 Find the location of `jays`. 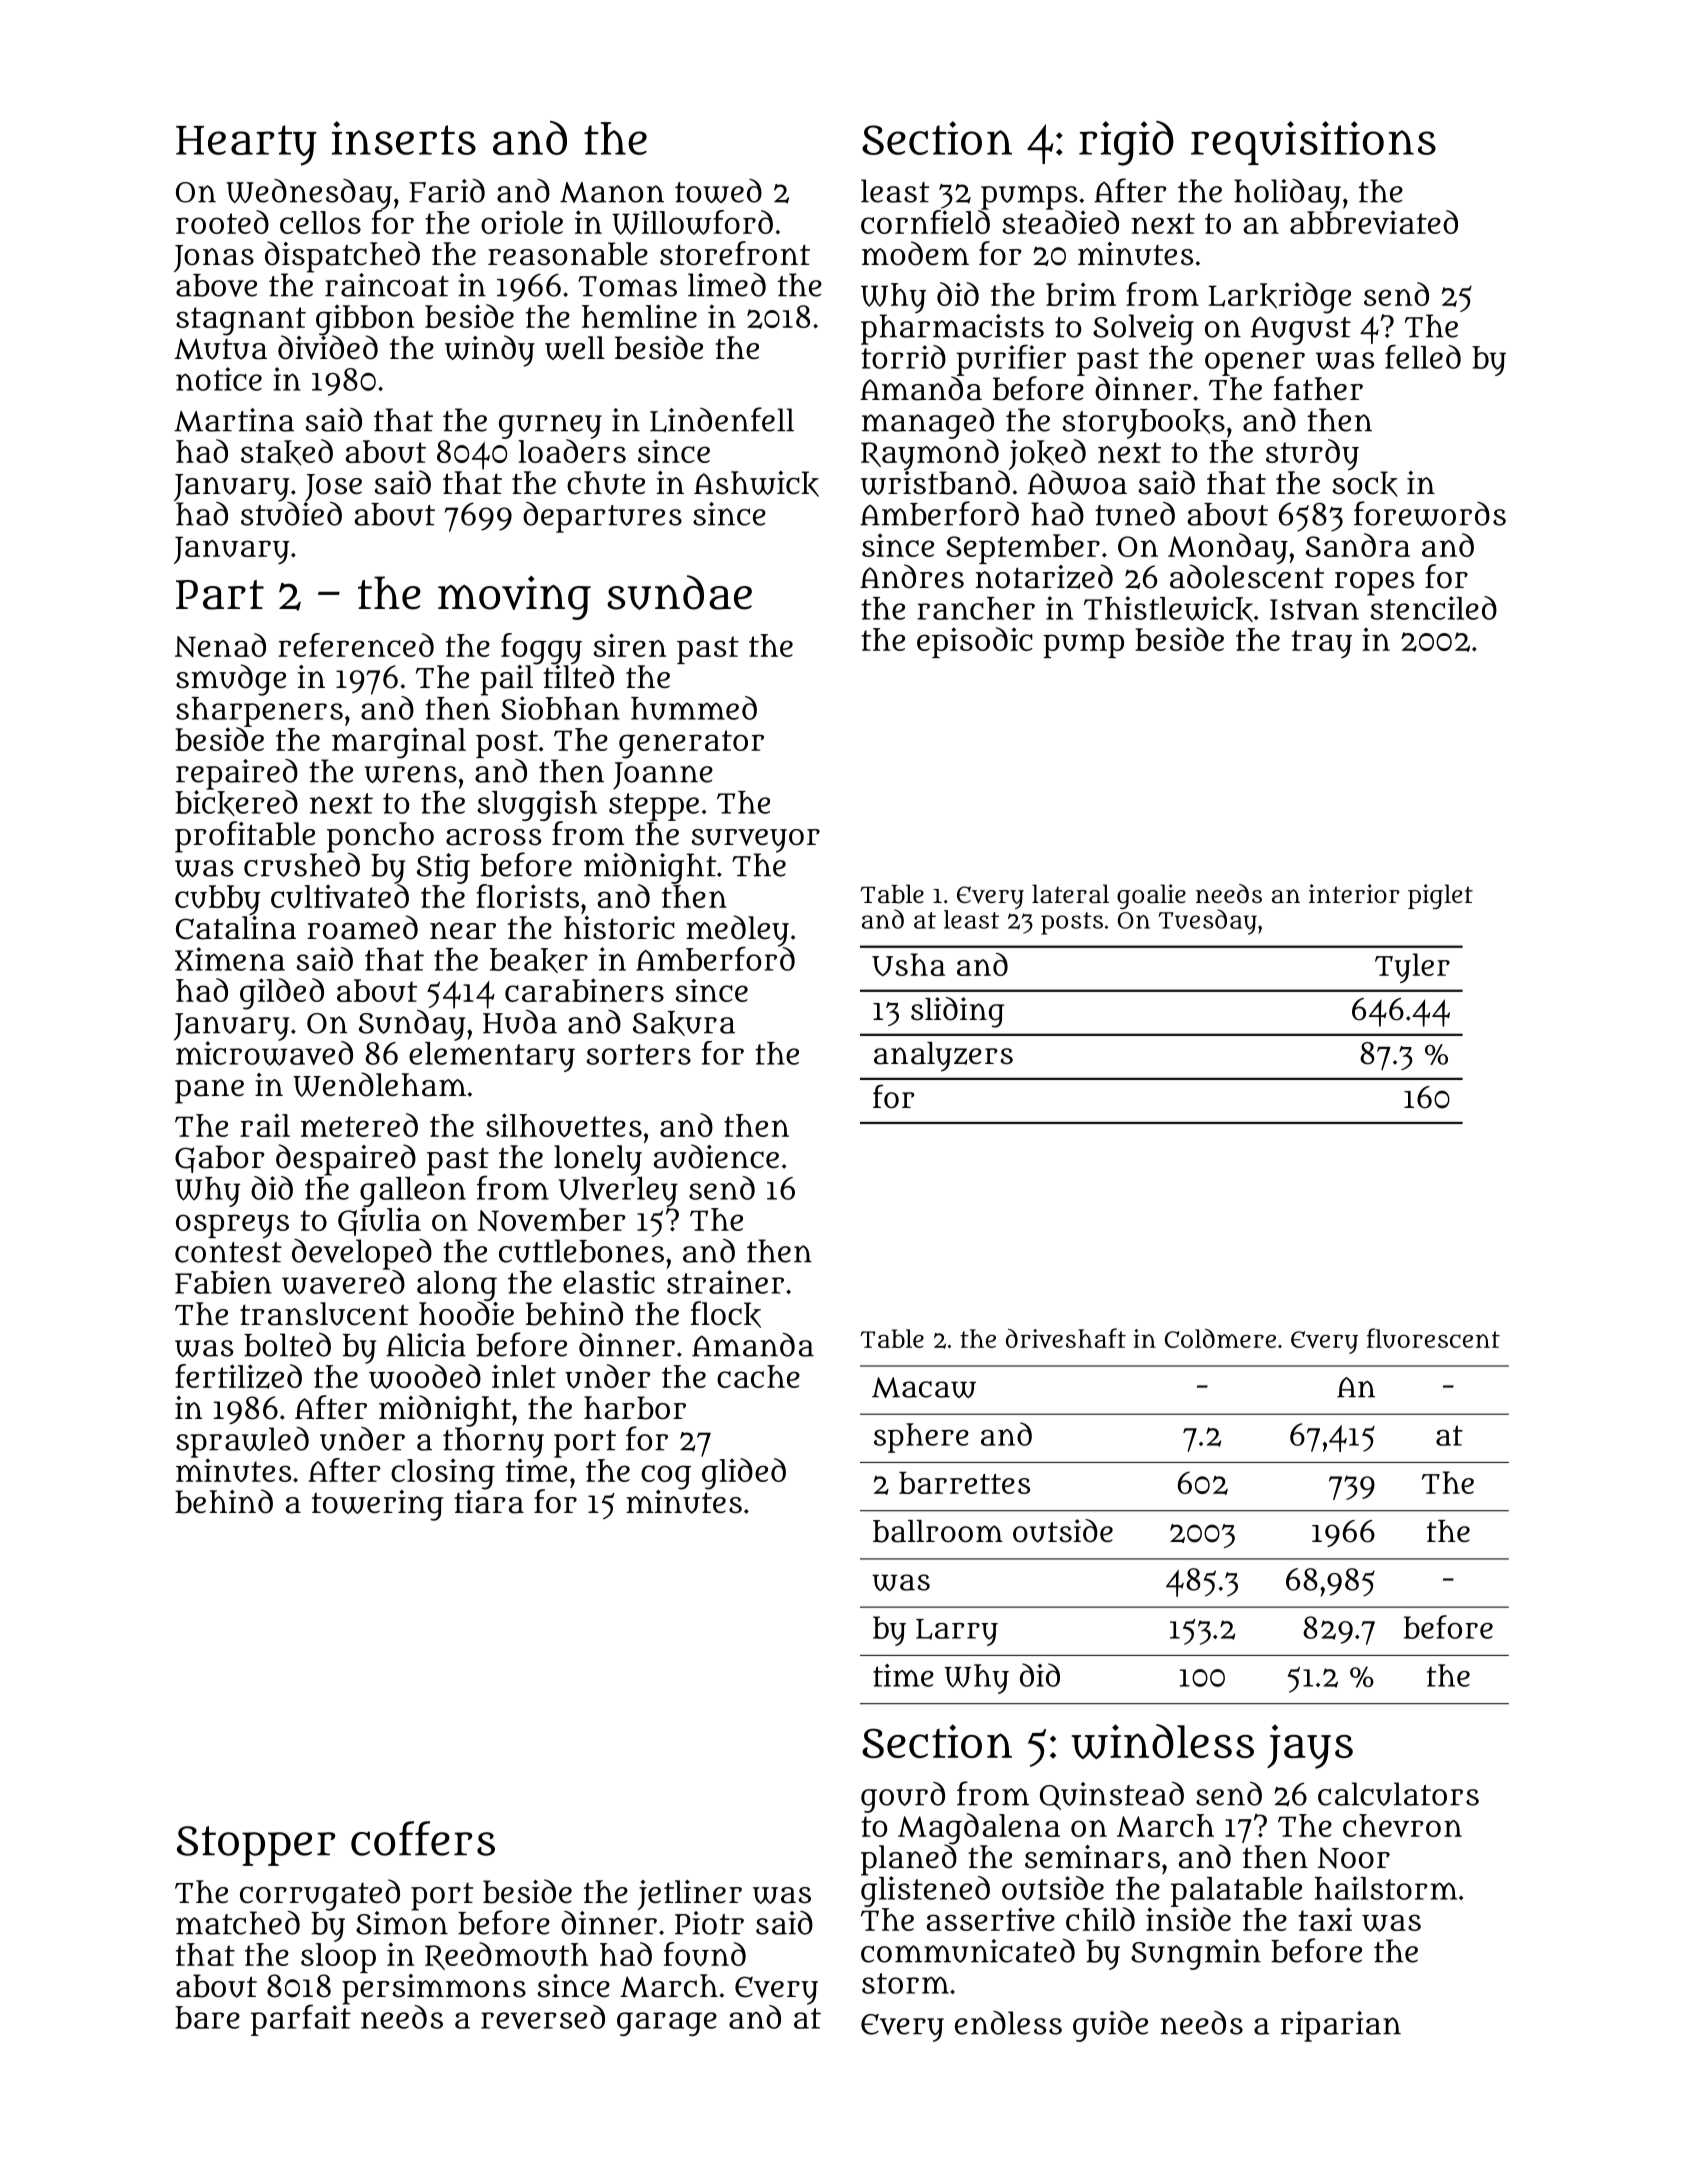

jays is located at coordinates (1310, 1747).
